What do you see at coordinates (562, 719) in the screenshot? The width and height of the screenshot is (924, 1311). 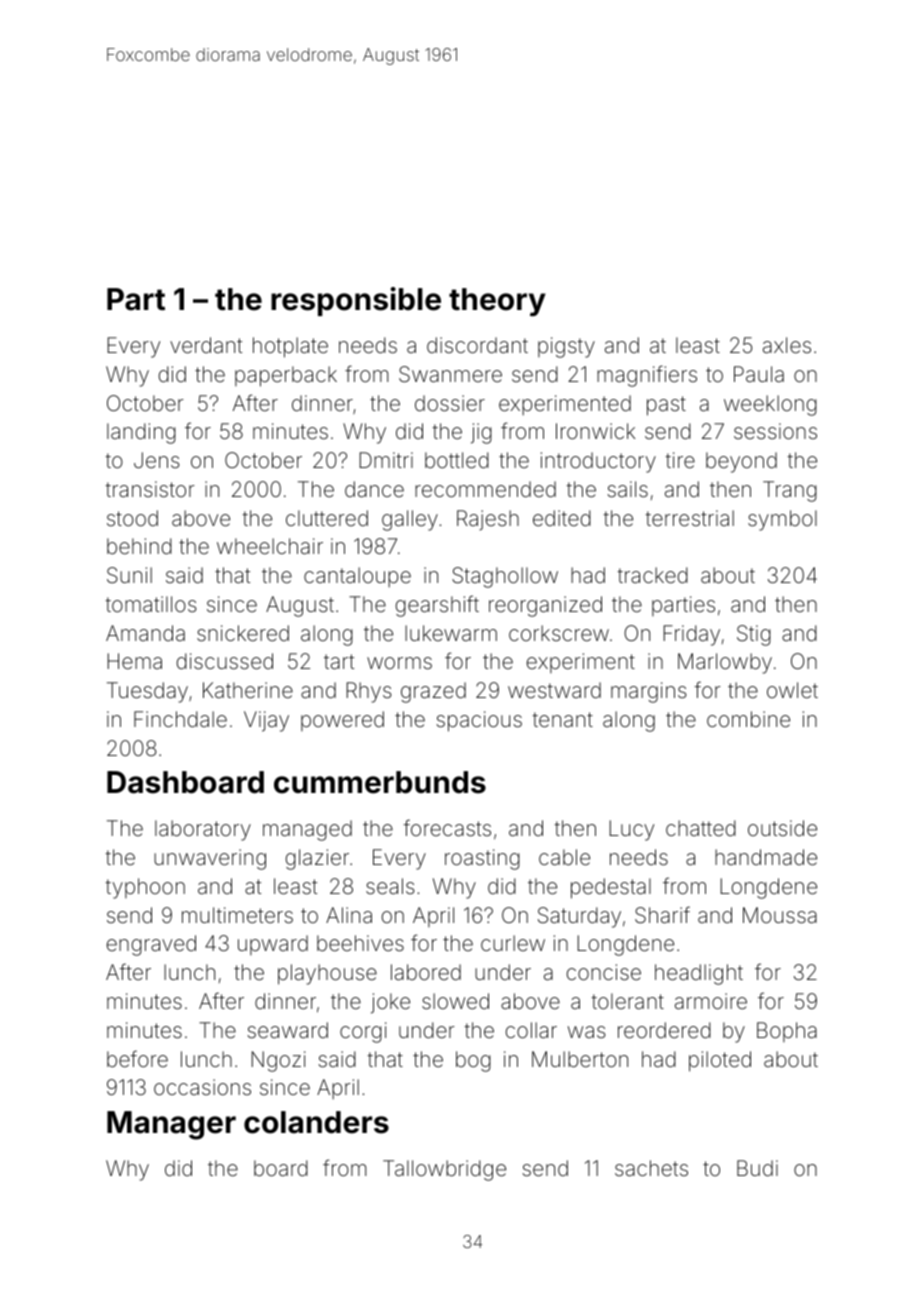 I see `tenant` at bounding box center [562, 719].
